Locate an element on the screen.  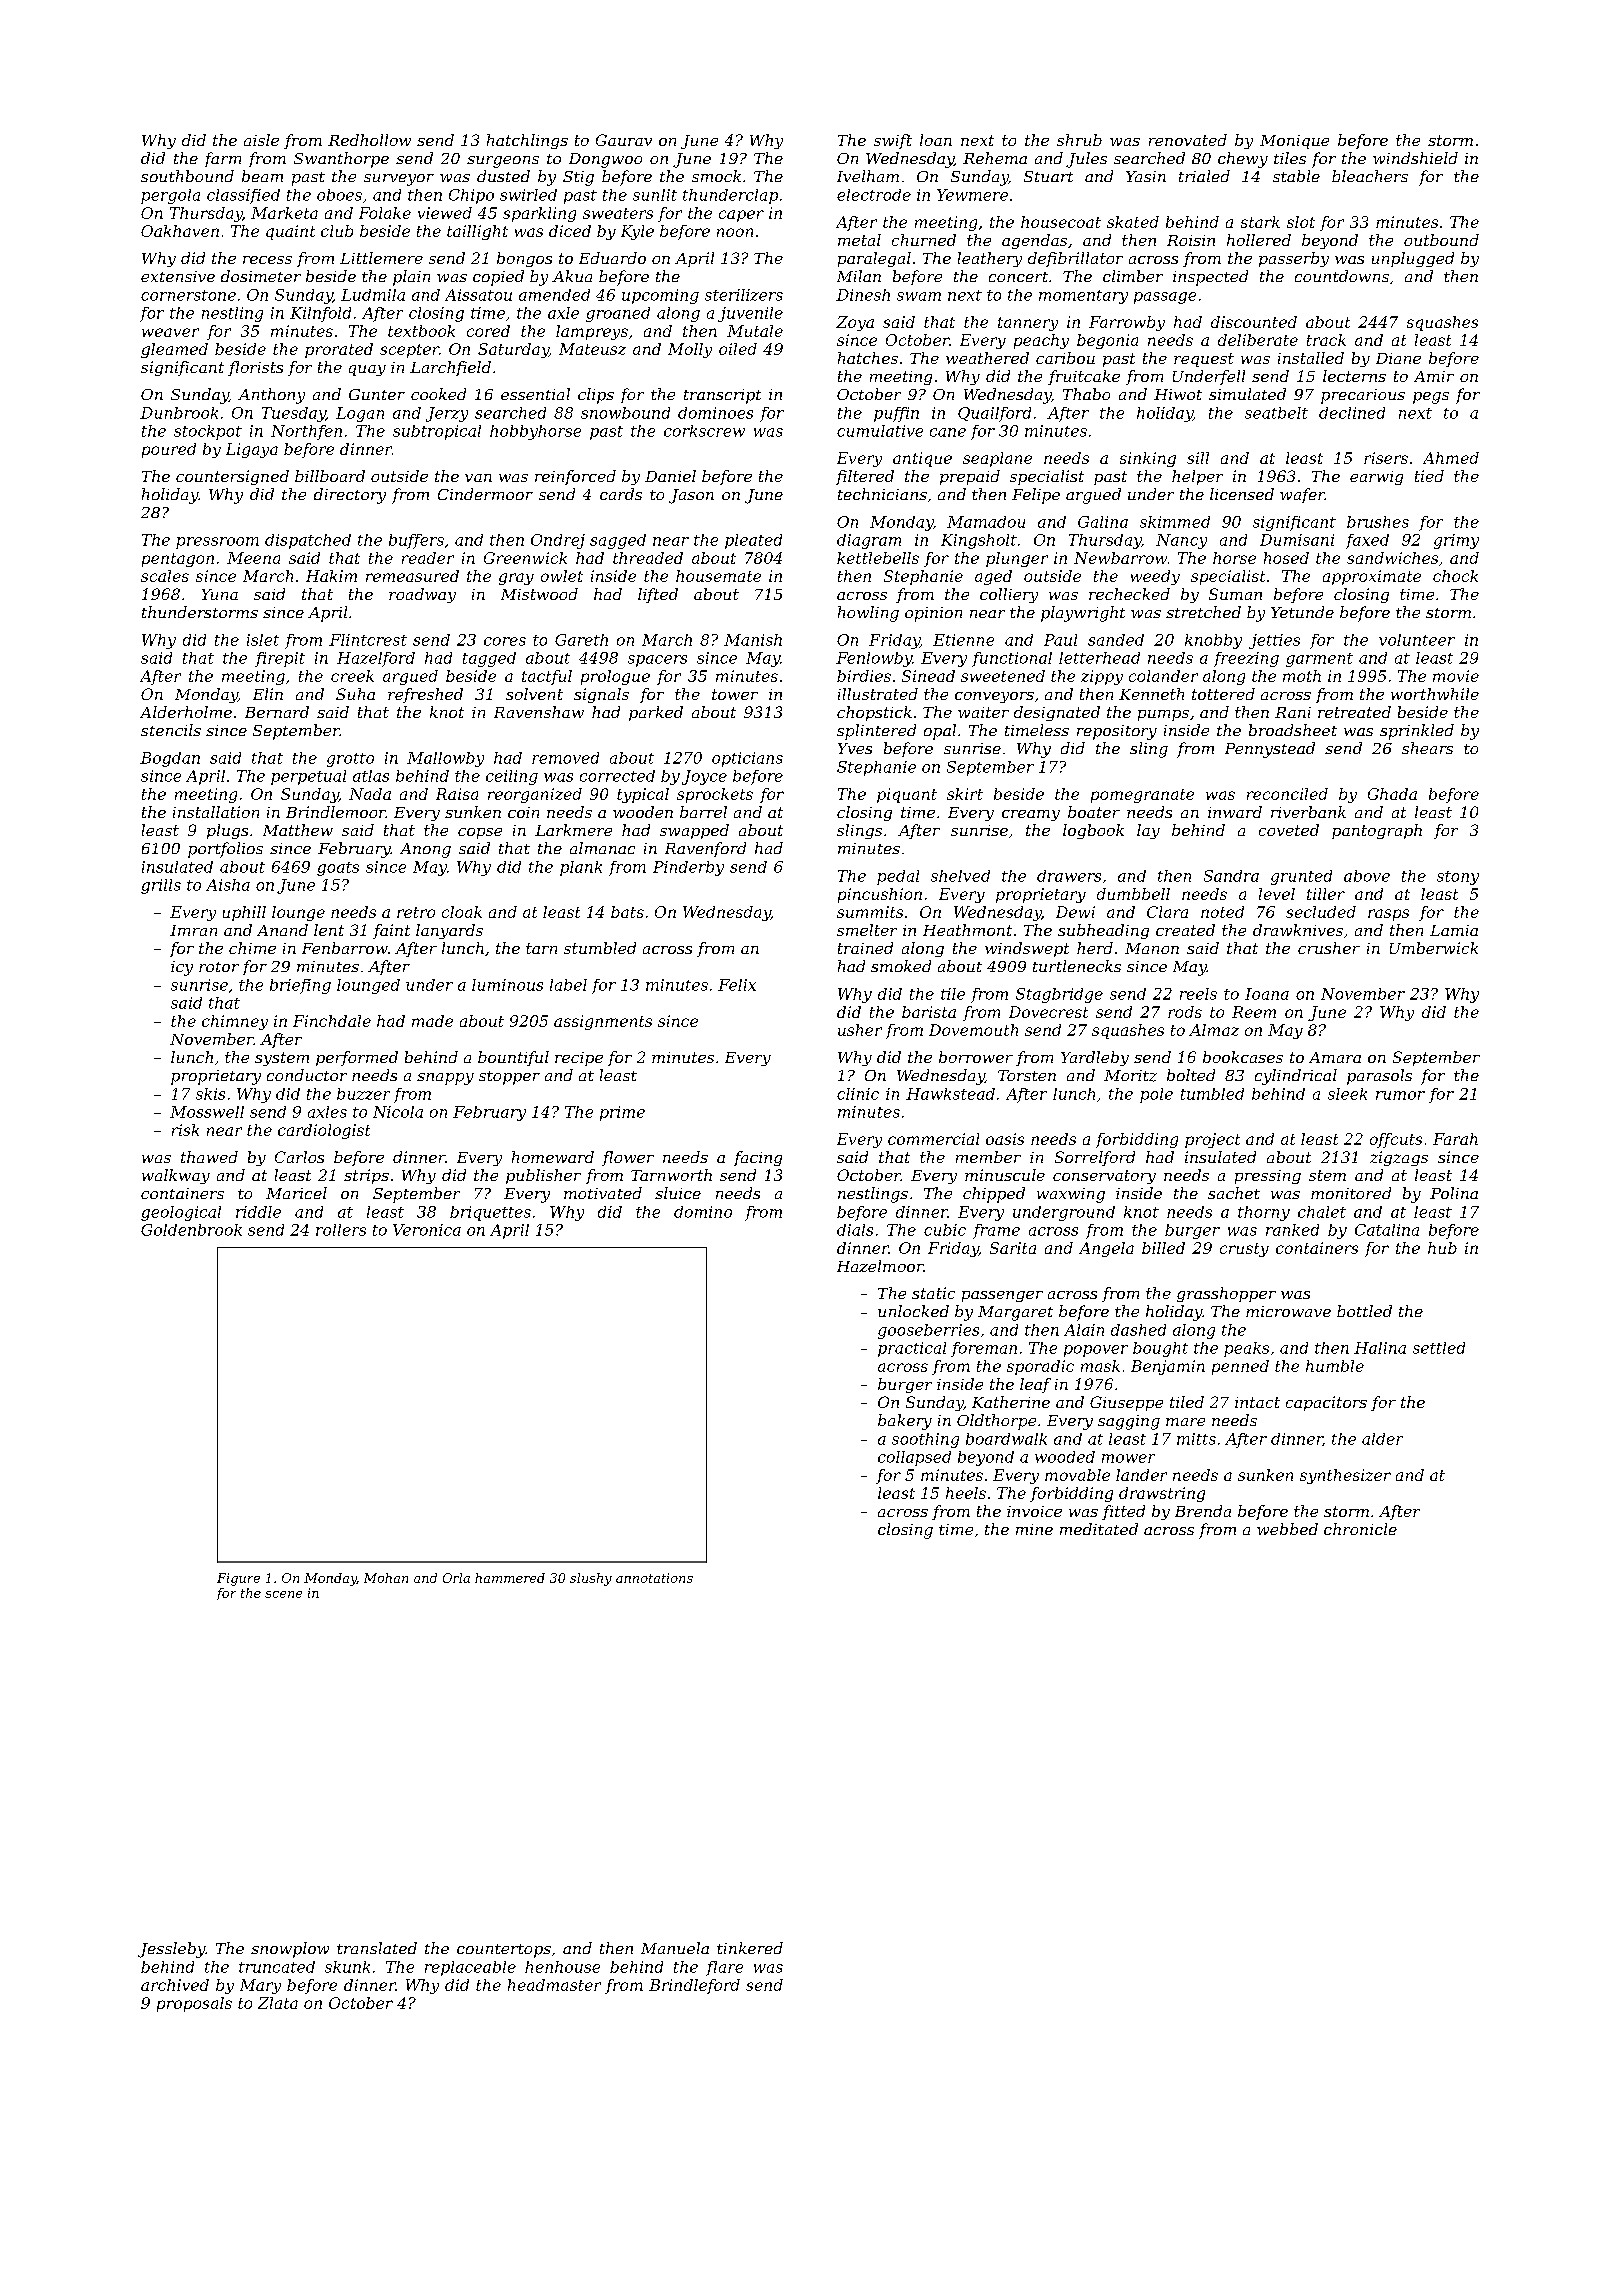
gooseberries is located at coordinates (928, 1331).
